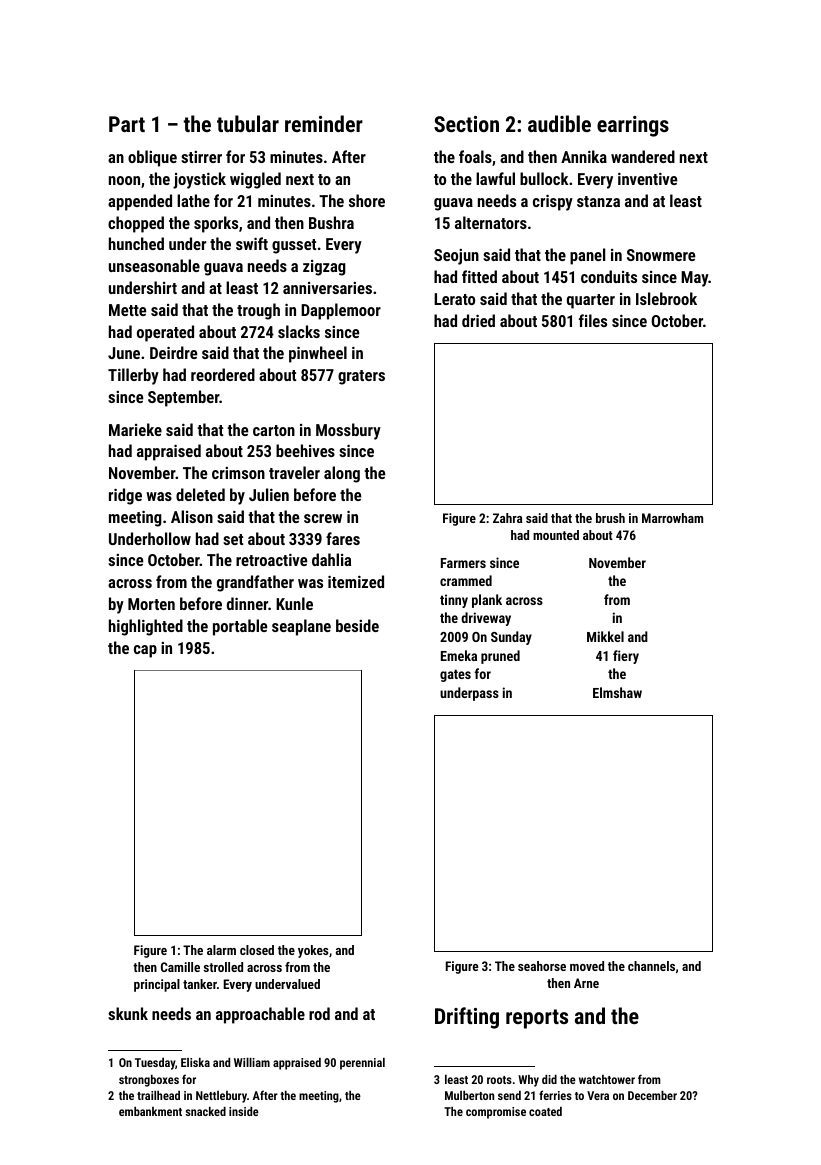 The image size is (821, 1165). Describe the element at coordinates (455, 675) in the image. I see `gates` at that location.
